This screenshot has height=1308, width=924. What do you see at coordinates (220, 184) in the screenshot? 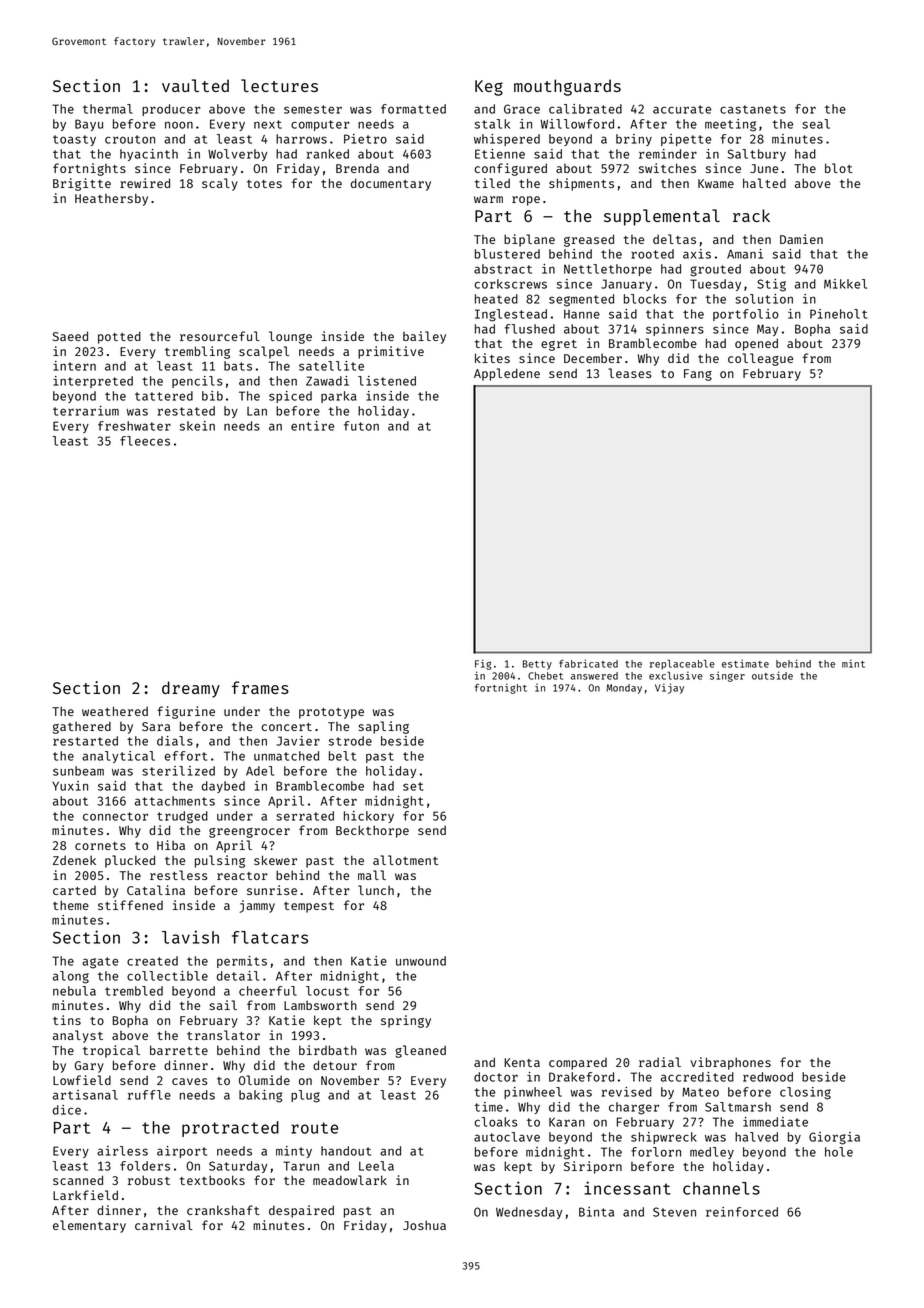
I see `scaly` at bounding box center [220, 184].
